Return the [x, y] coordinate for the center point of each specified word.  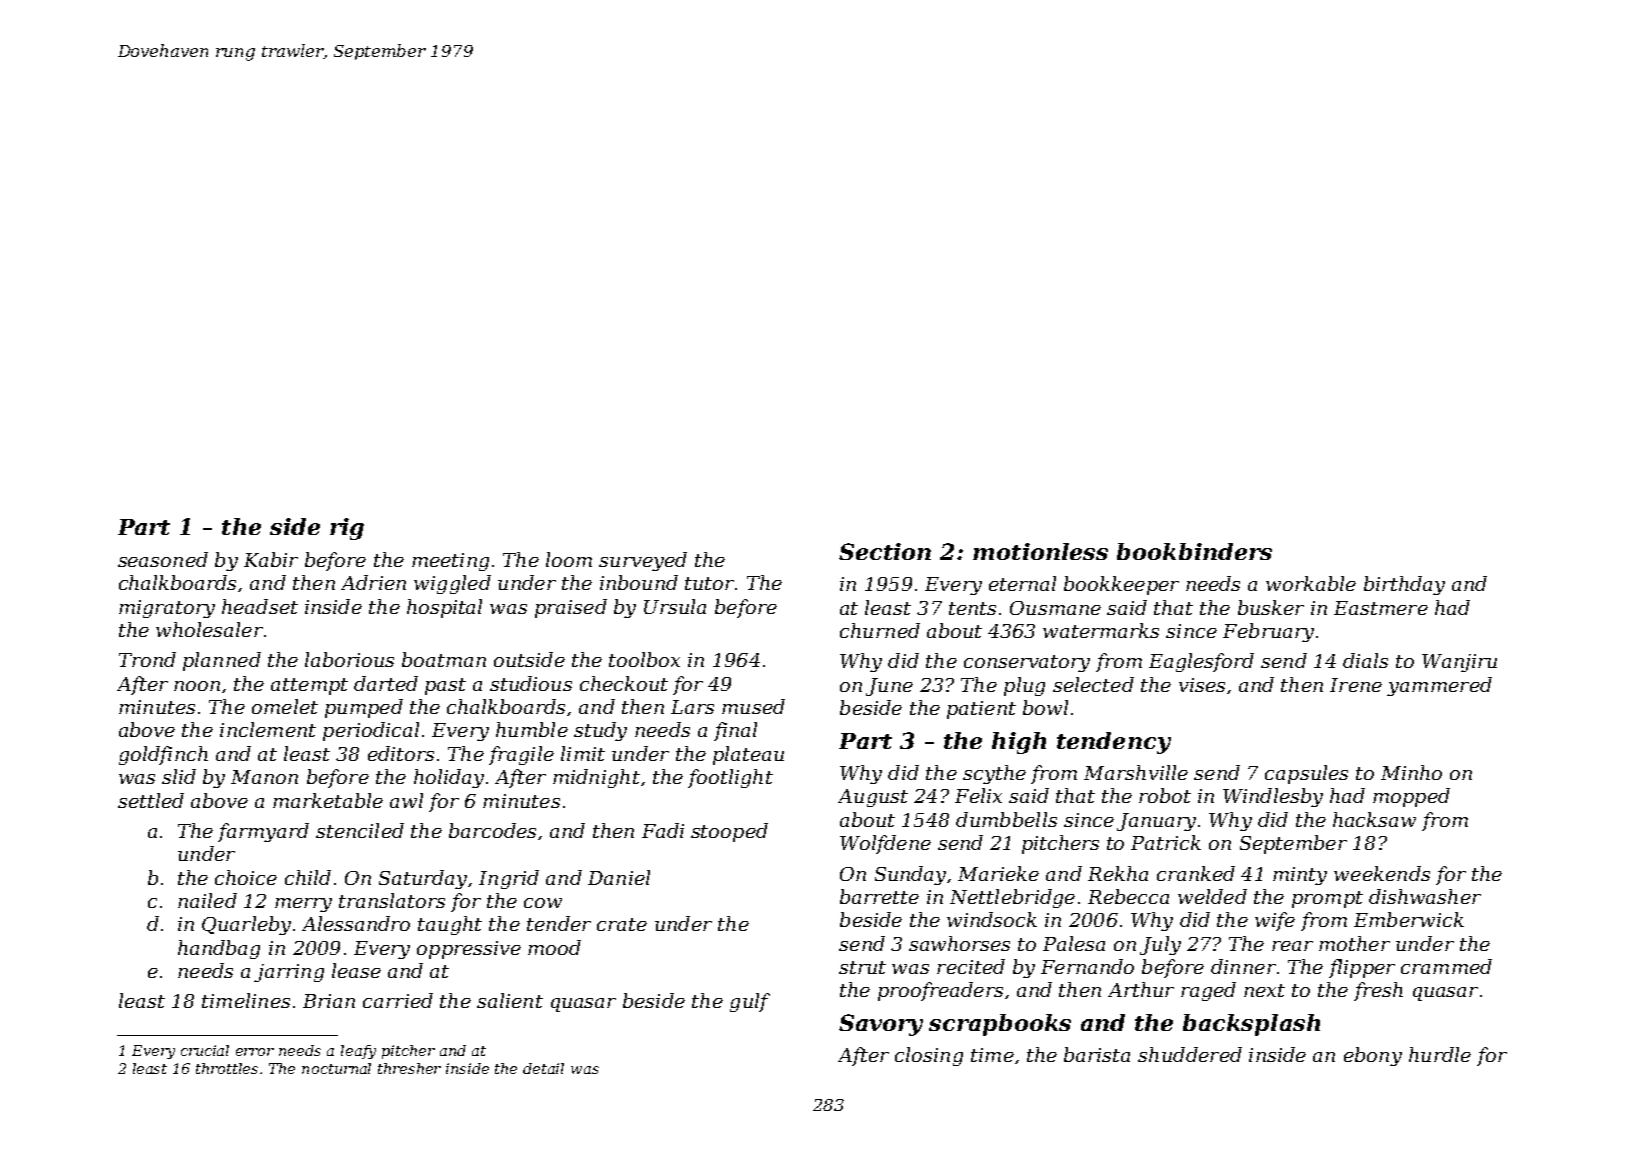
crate [622, 924]
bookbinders [1194, 551]
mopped [1411, 797]
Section [885, 551]
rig [347, 529]
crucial [205, 1050]
